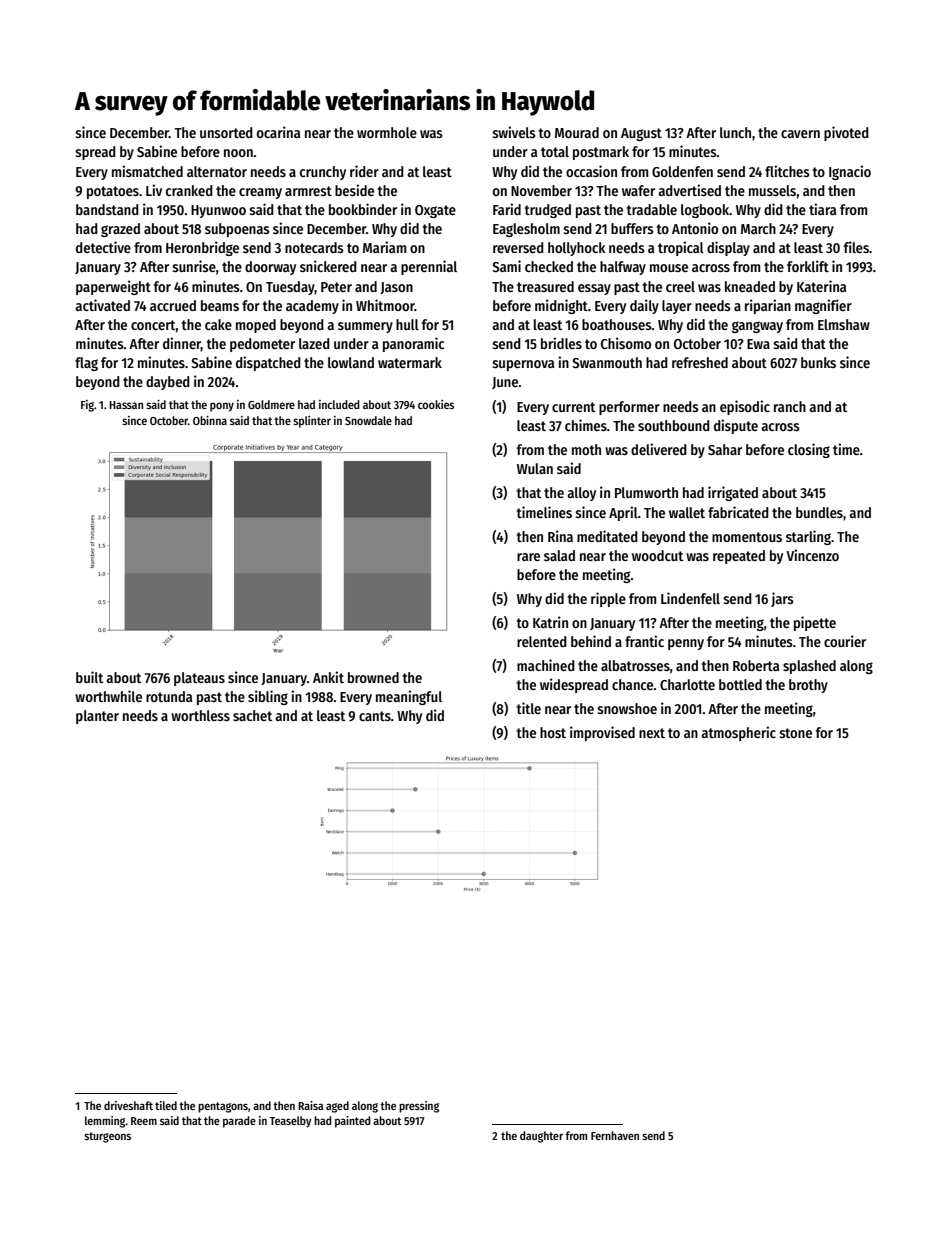 Image resolution: width=952 pixels, height=1233 pixels. Describe the element at coordinates (226, 132) in the screenshot. I see `unsorted` at that location.
